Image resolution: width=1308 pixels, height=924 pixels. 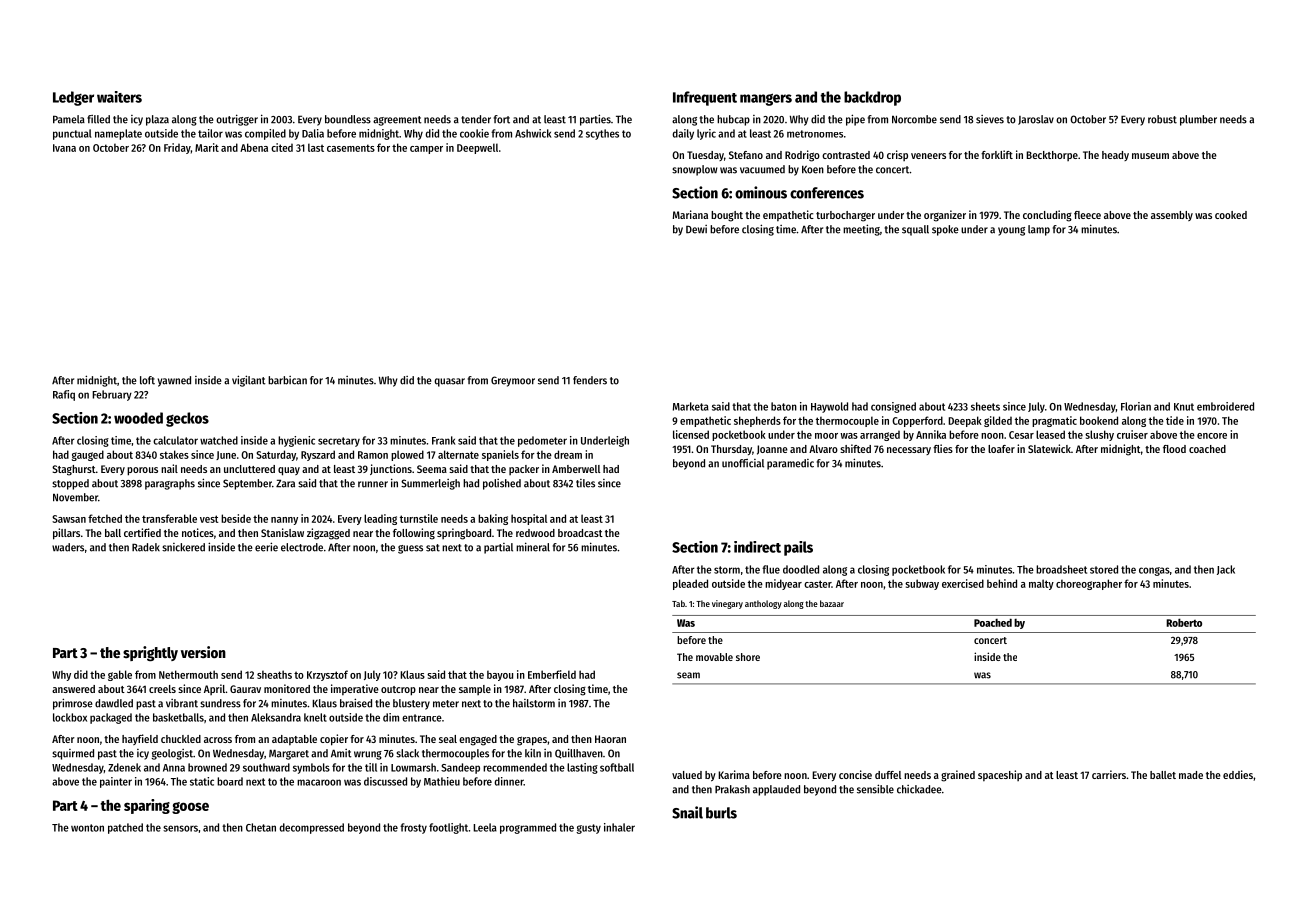 What do you see at coordinates (705, 98) in the screenshot?
I see `Infrequent` at bounding box center [705, 98].
